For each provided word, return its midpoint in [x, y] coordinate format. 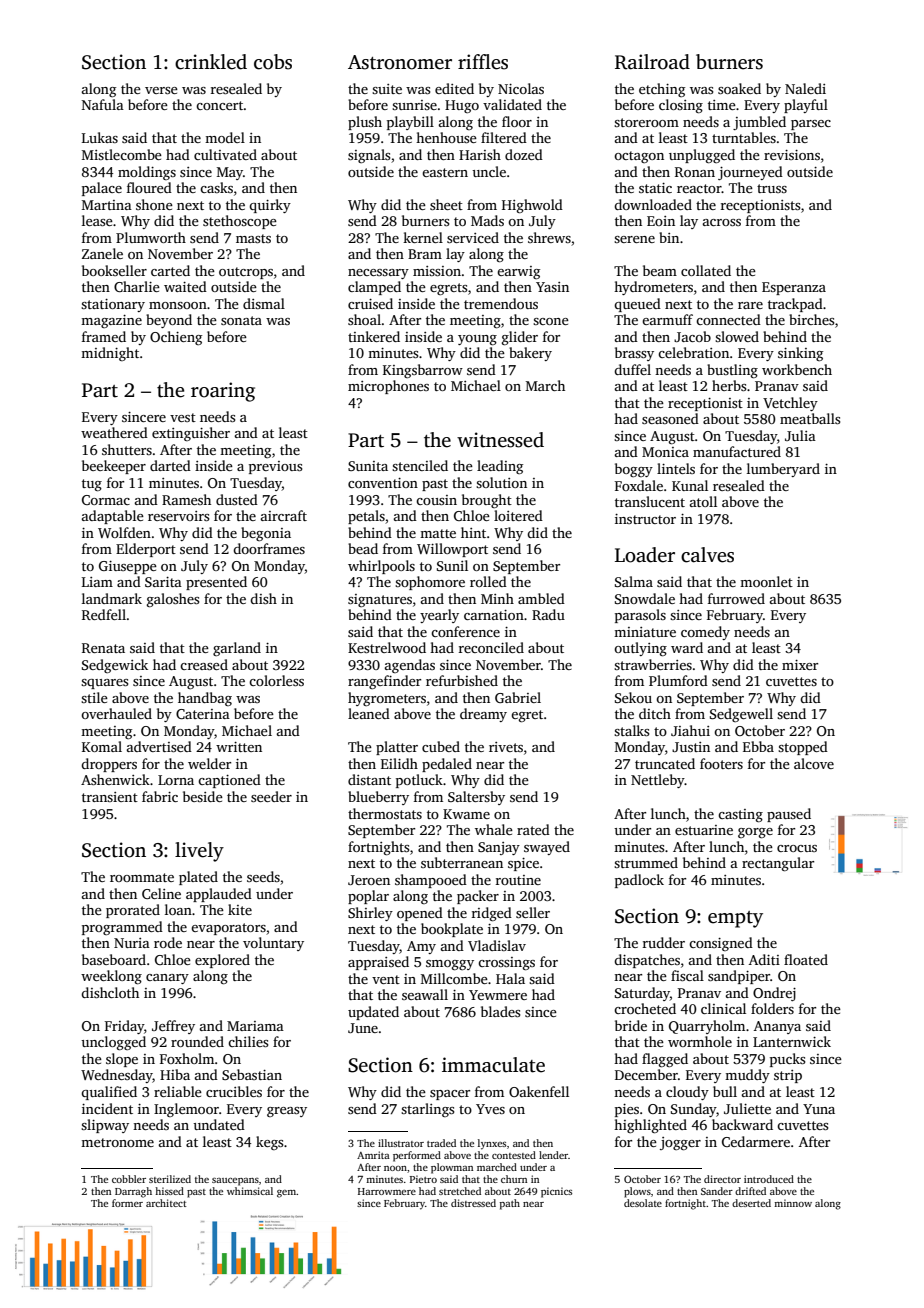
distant [369, 779]
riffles [483, 62]
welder [209, 763]
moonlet [766, 581]
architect [166, 1203]
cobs [273, 62]
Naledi [805, 88]
